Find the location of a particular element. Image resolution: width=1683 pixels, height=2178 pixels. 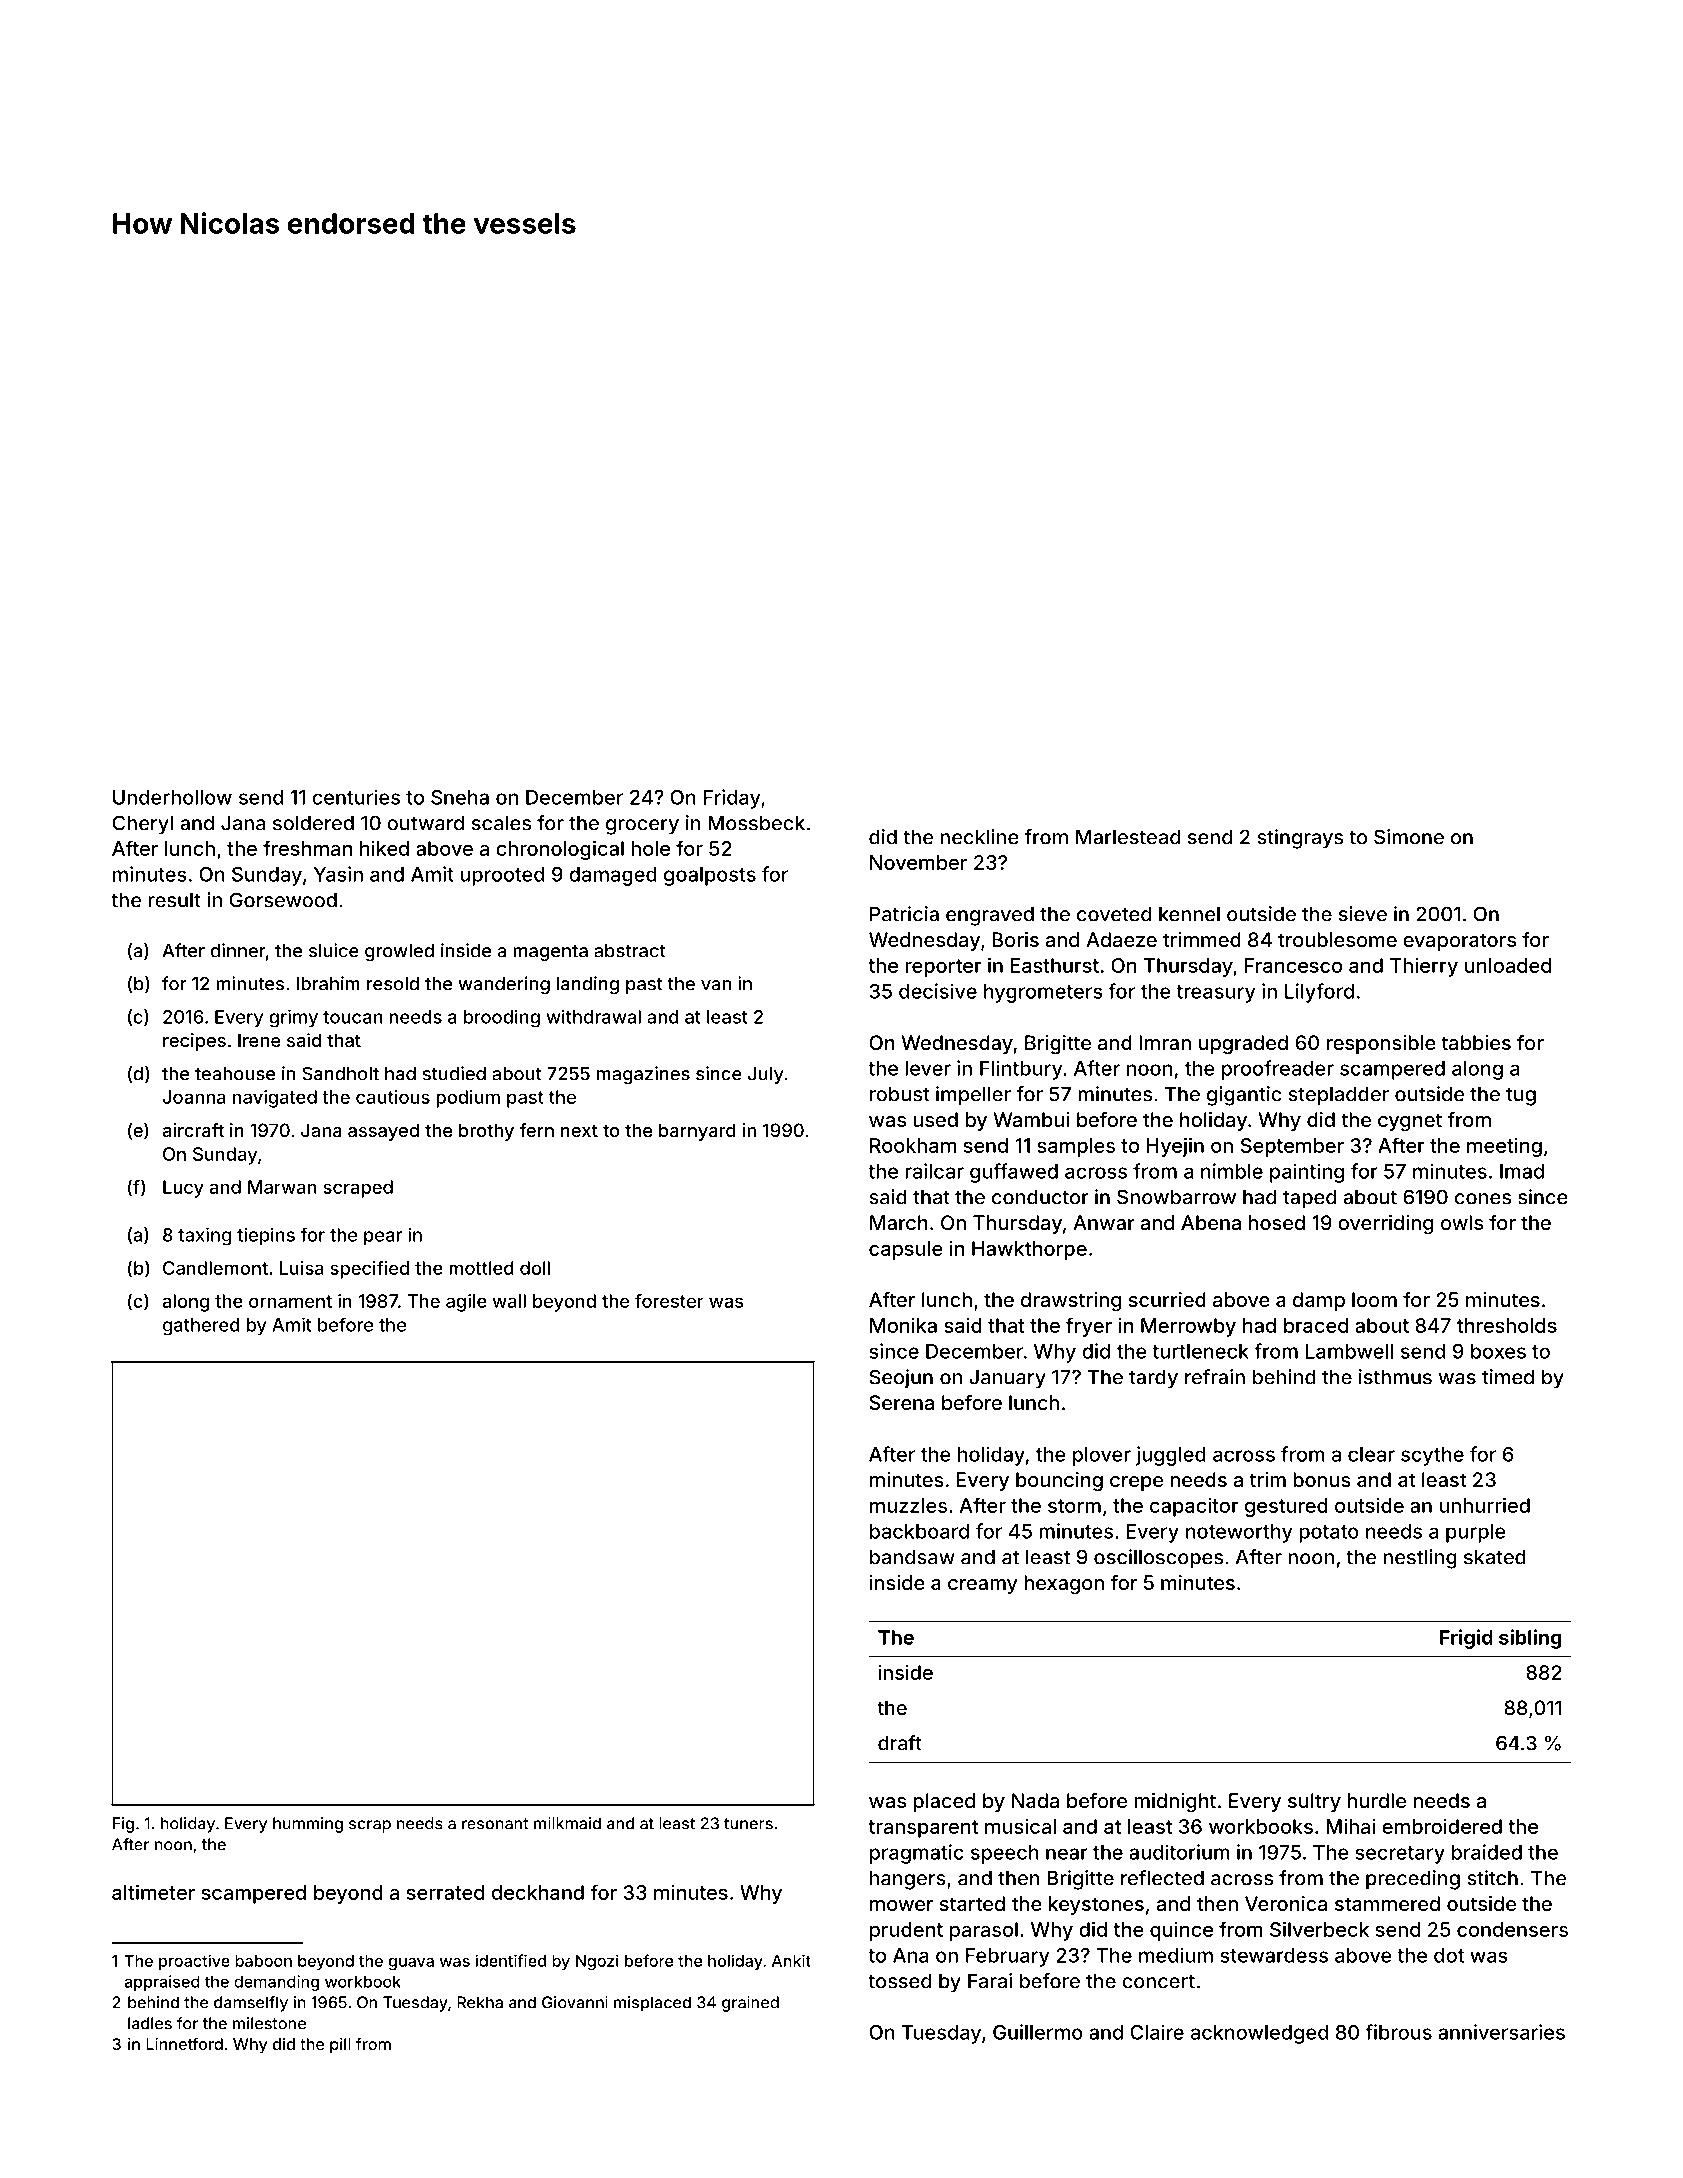

Farai is located at coordinates (990, 1981).
